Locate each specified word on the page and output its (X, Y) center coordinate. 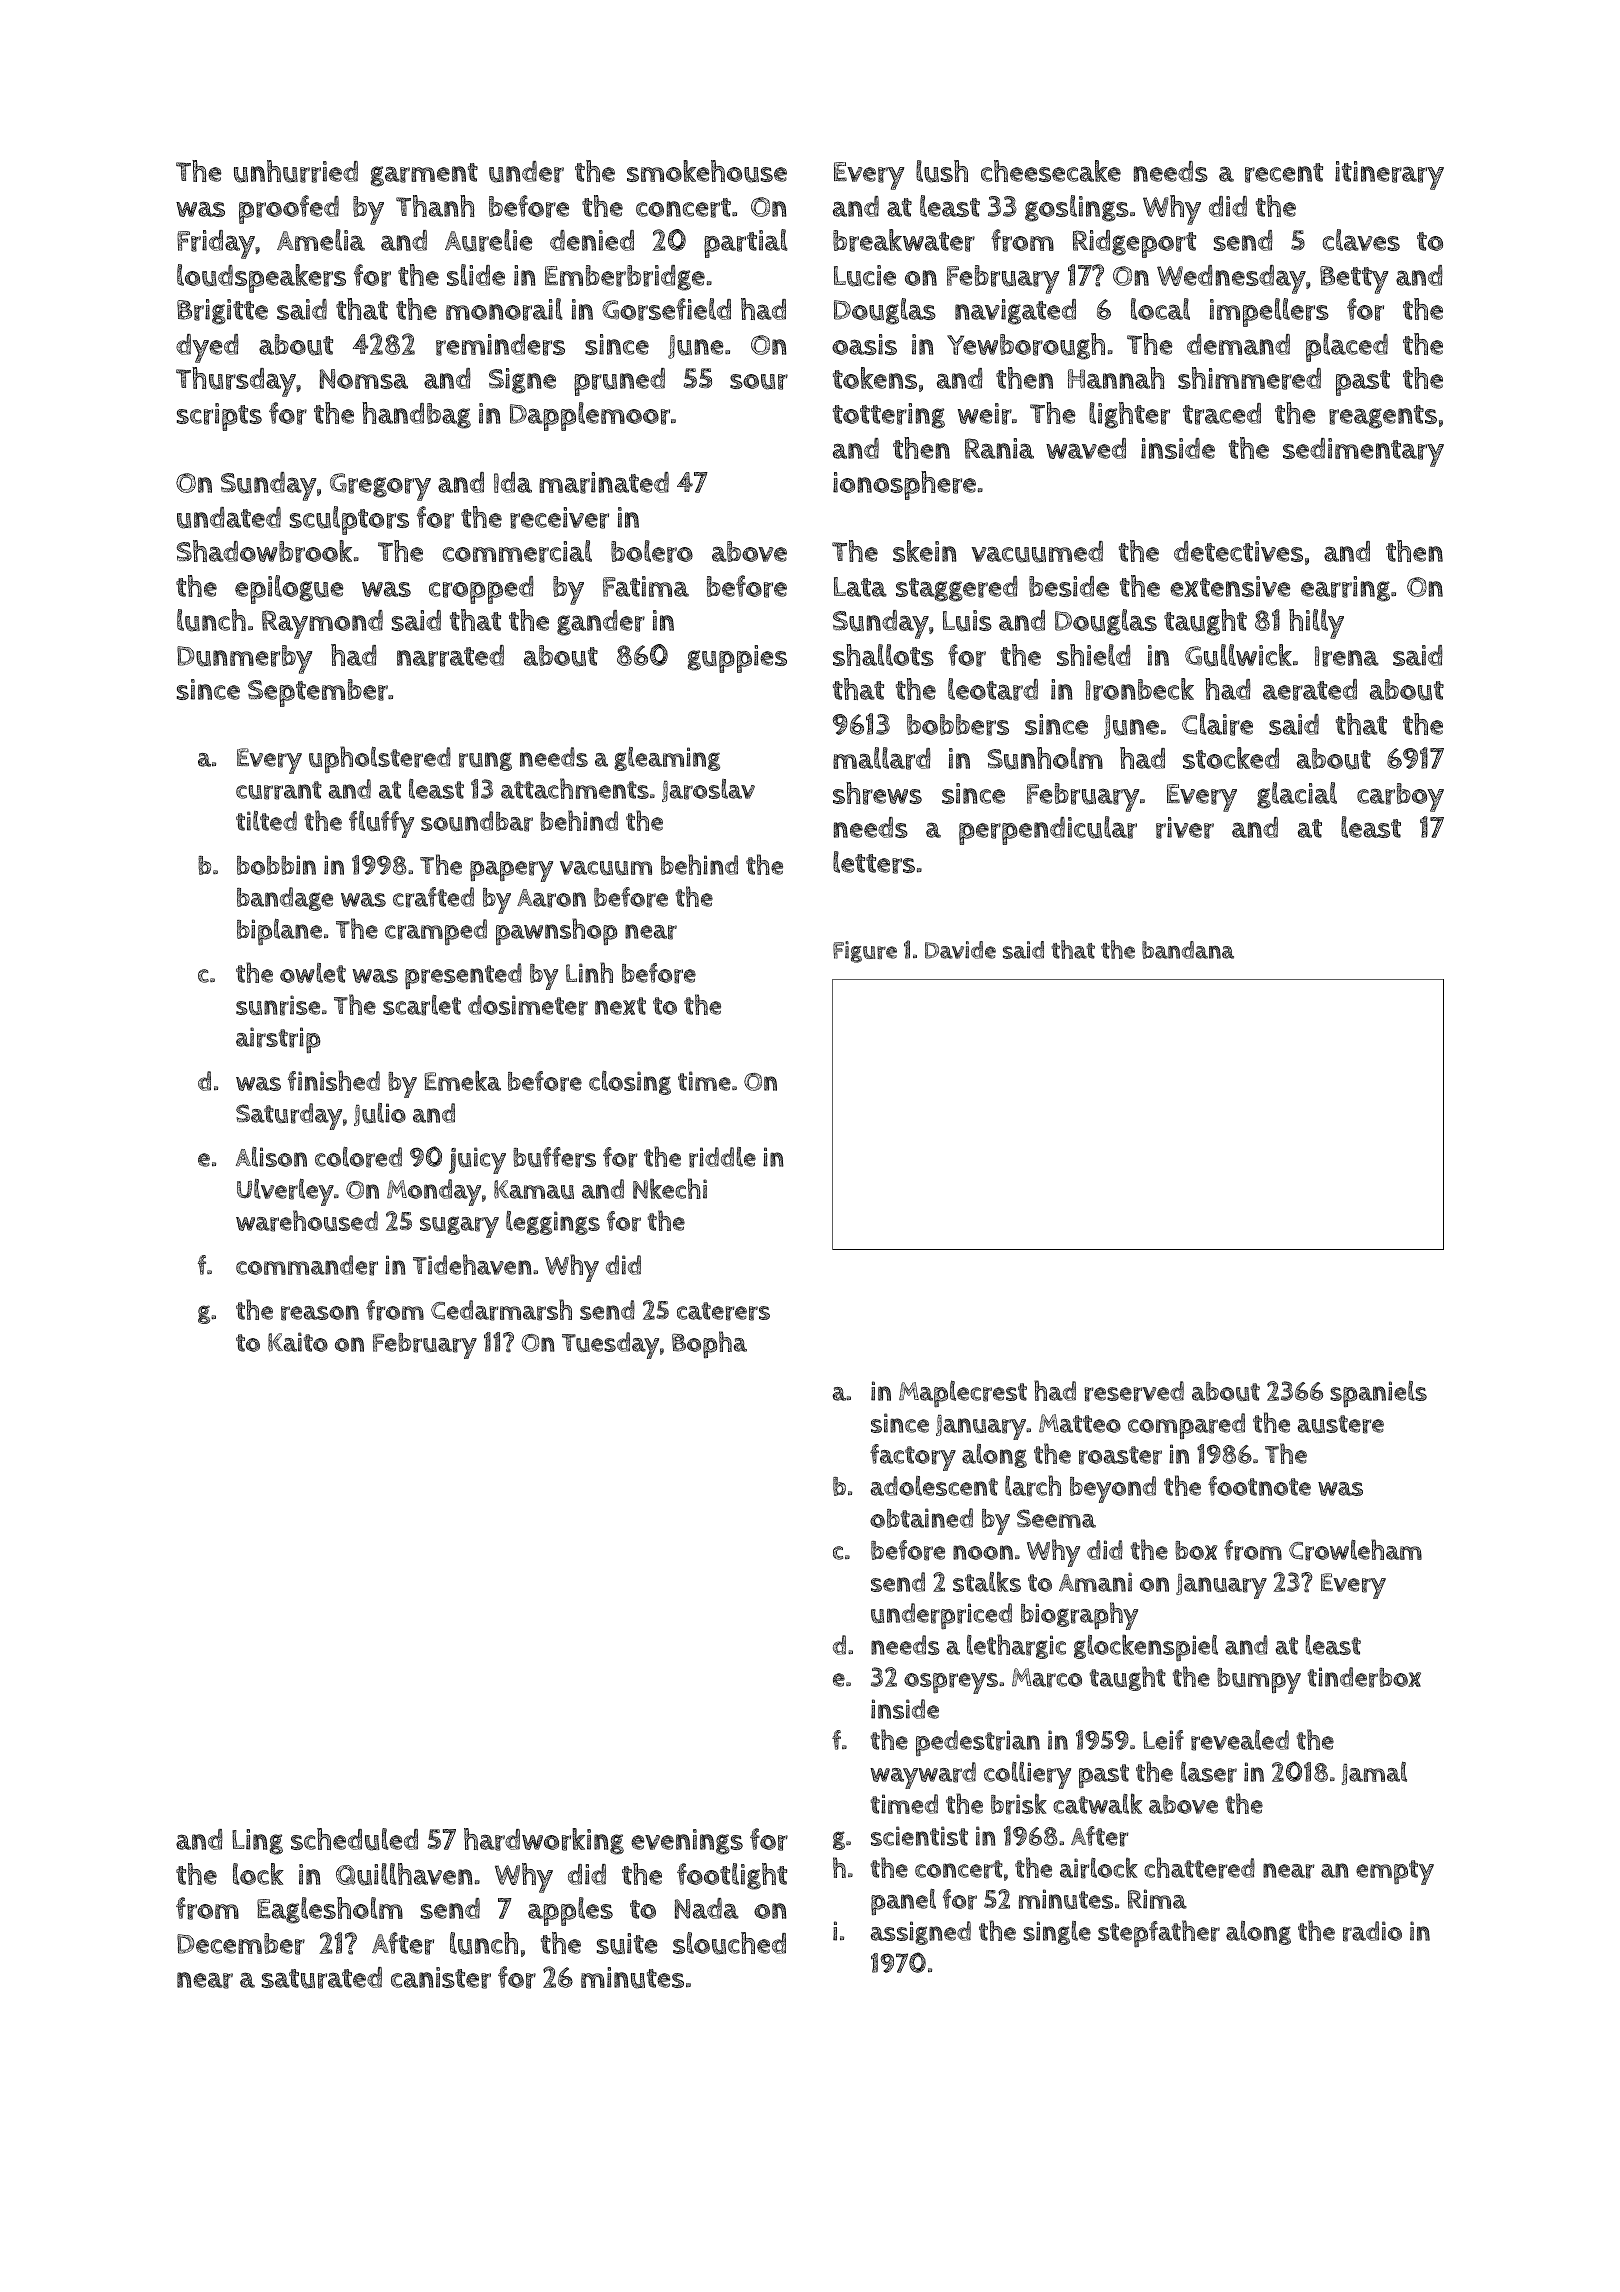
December (241, 1944)
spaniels (1378, 1394)
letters (874, 862)
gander (601, 623)
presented (463, 976)
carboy (1400, 797)
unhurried (296, 171)
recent (1284, 173)
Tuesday (610, 1345)
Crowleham (1355, 1550)
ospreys (951, 1683)
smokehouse (707, 171)
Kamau (534, 1189)
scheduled (354, 1839)
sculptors (349, 520)
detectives (1238, 551)
